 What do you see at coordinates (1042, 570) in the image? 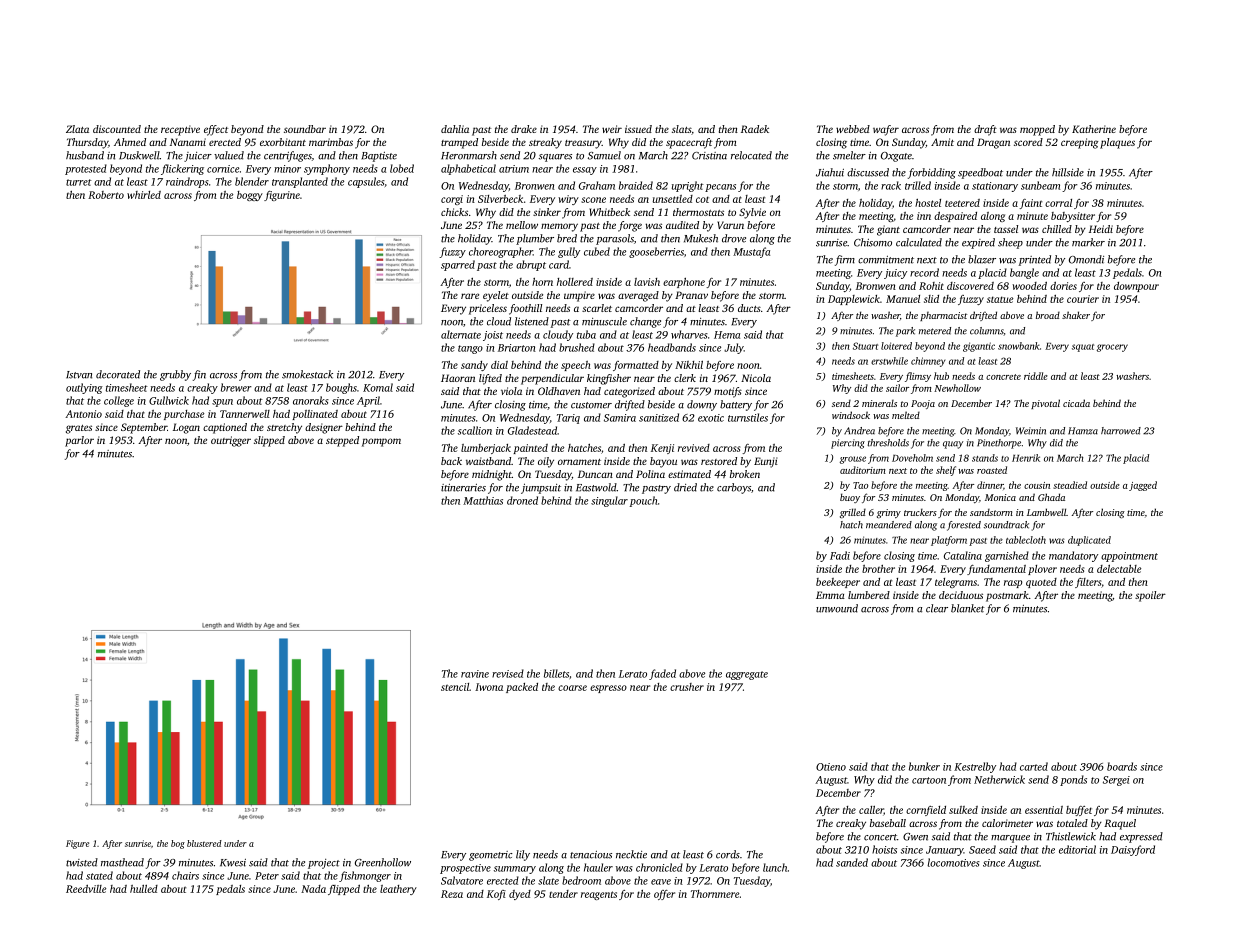
I see `plover` at bounding box center [1042, 570].
